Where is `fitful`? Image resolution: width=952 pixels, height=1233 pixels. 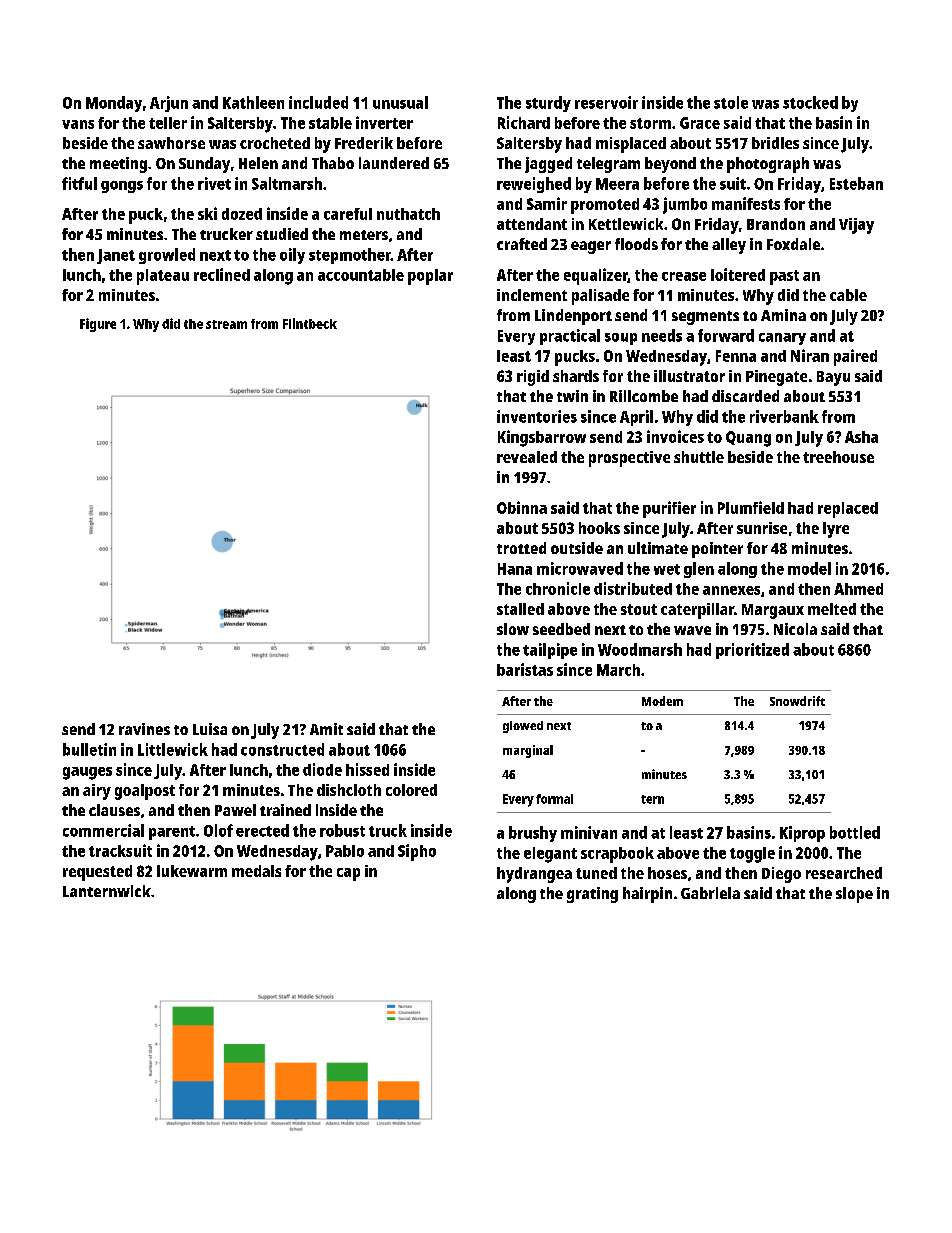 fitful is located at coordinates (79, 183).
